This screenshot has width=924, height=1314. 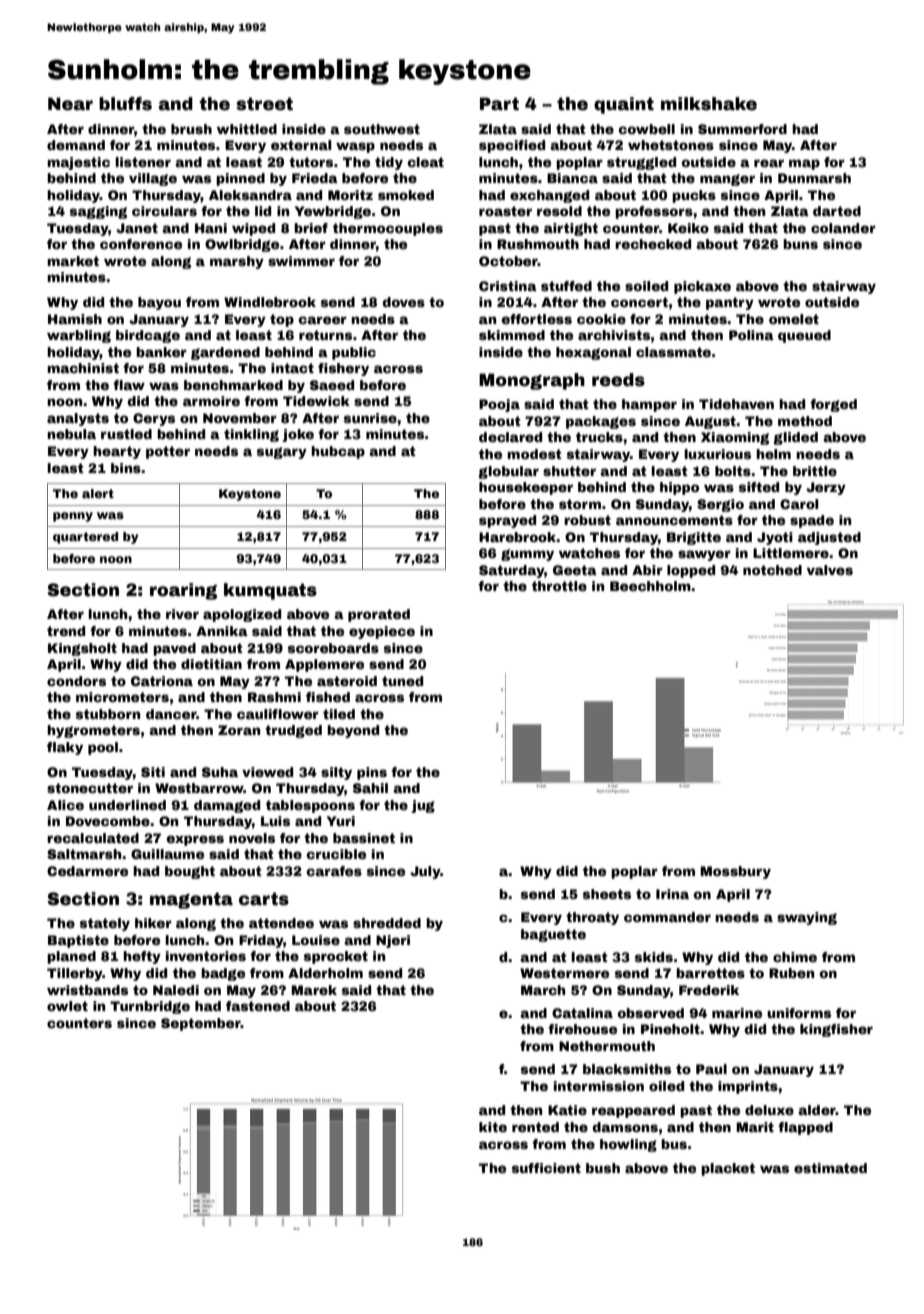 I want to click on fastened, so click(x=258, y=1006).
